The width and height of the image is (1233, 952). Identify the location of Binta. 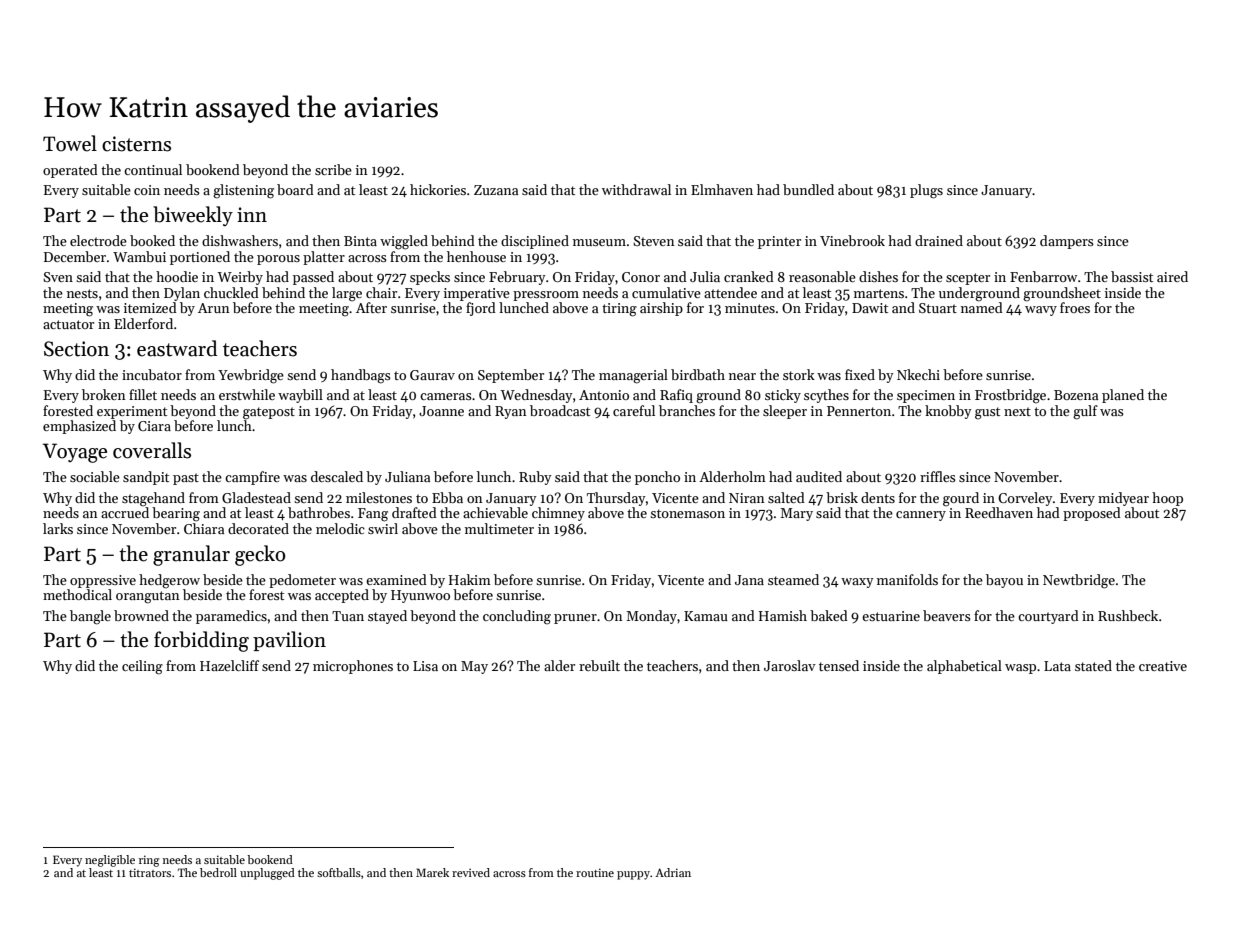
(360, 241).
